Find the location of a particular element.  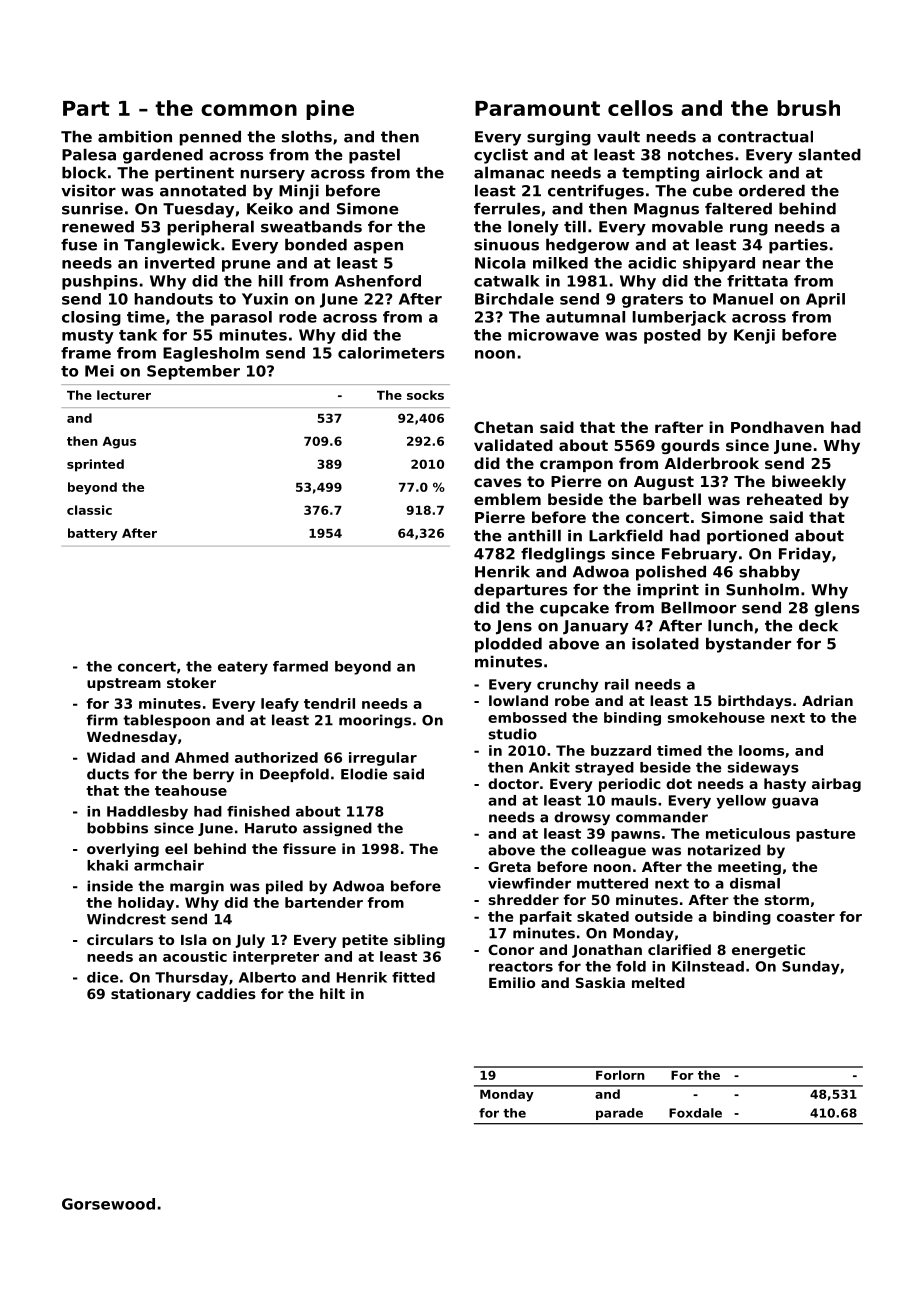

Gorsewood is located at coordinates (108, 1204).
